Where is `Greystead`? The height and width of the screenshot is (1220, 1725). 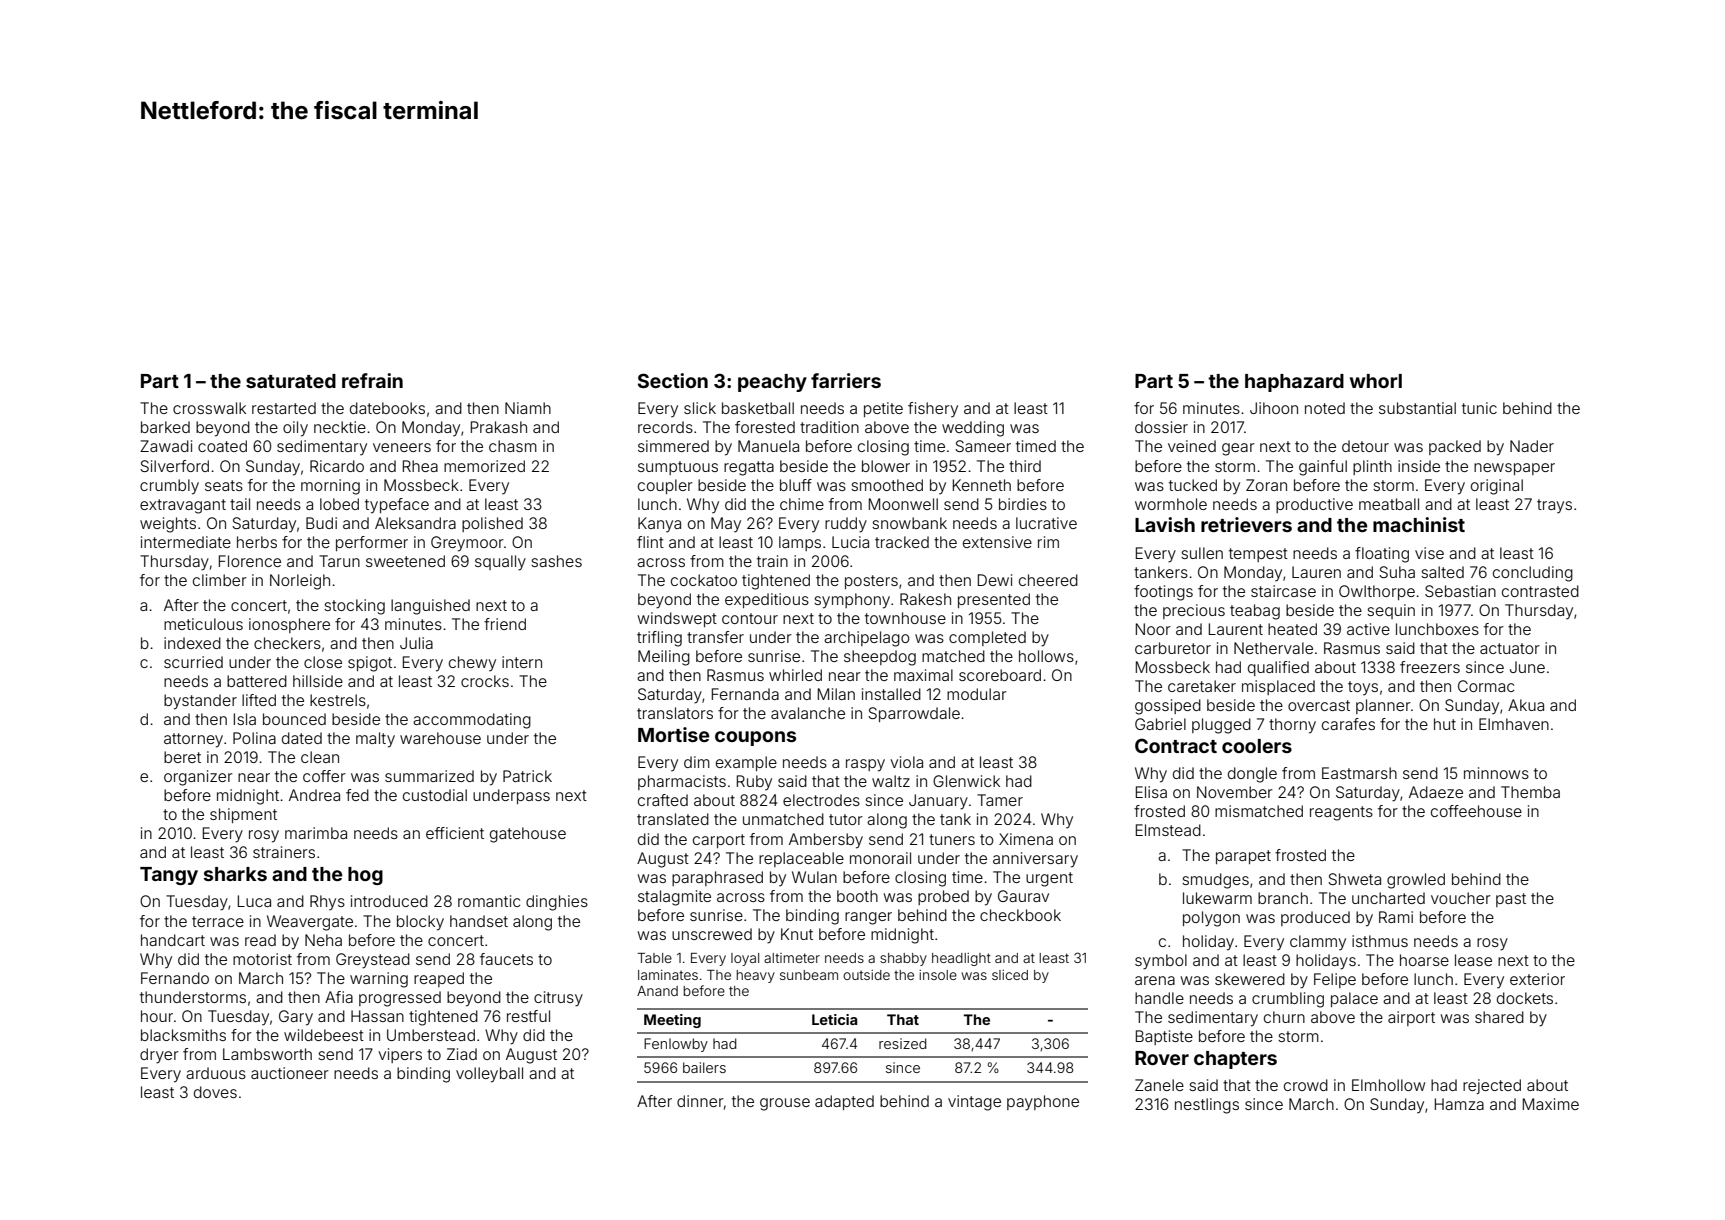
Greystead is located at coordinates (373, 961).
